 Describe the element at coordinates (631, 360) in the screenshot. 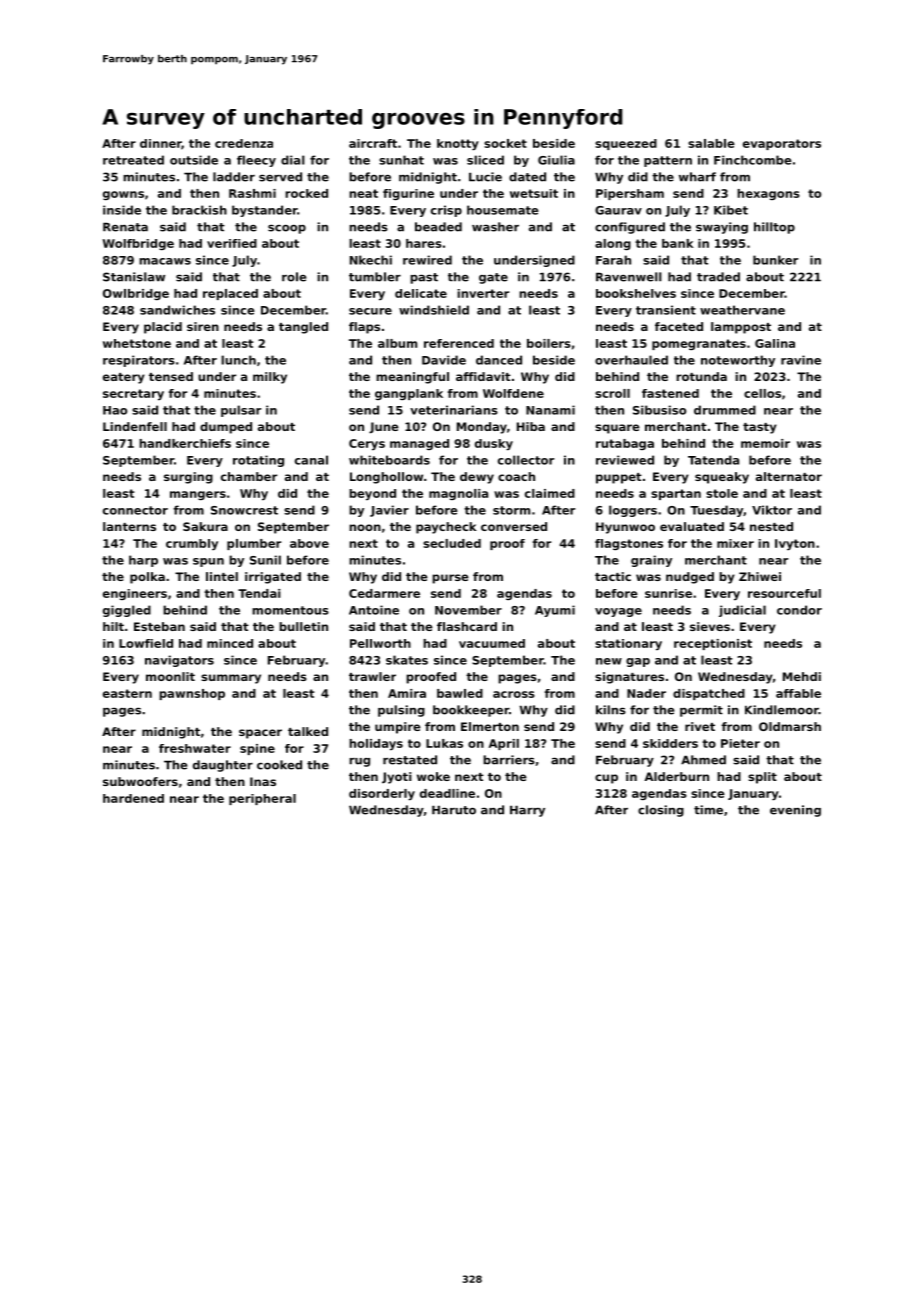

I see `overhauled` at that location.
